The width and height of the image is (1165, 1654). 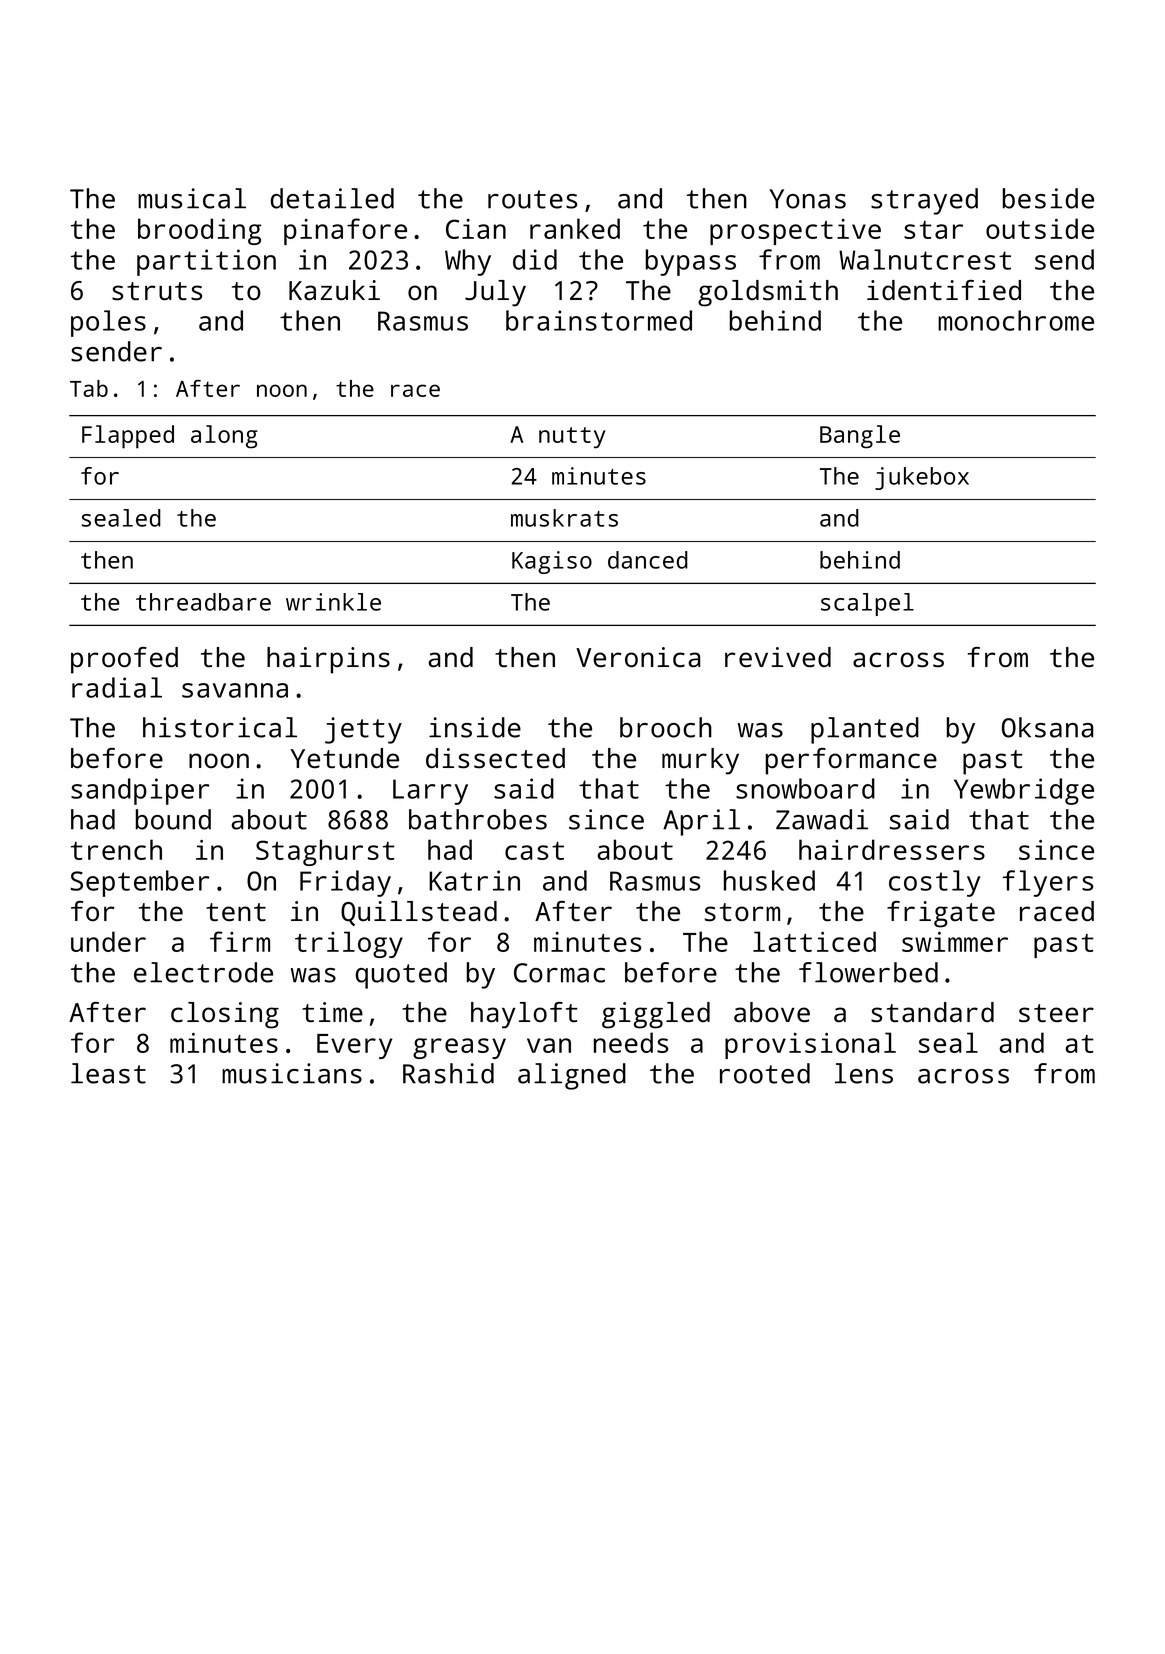 What do you see at coordinates (922, 478) in the image?
I see `jukebox` at bounding box center [922, 478].
